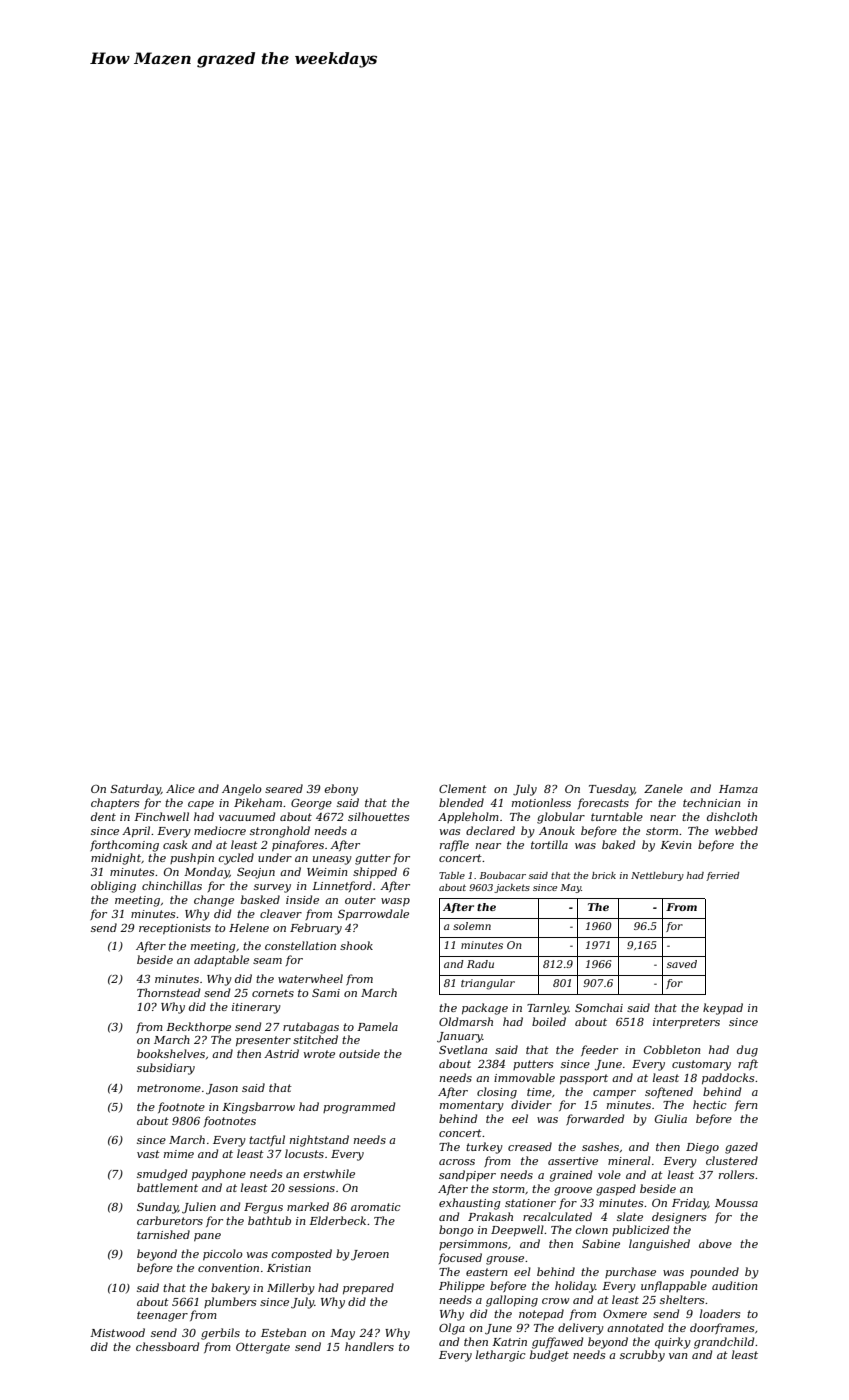 The width and height of the image is (849, 1400). What do you see at coordinates (524, 1077) in the image?
I see `immovable` at bounding box center [524, 1077].
